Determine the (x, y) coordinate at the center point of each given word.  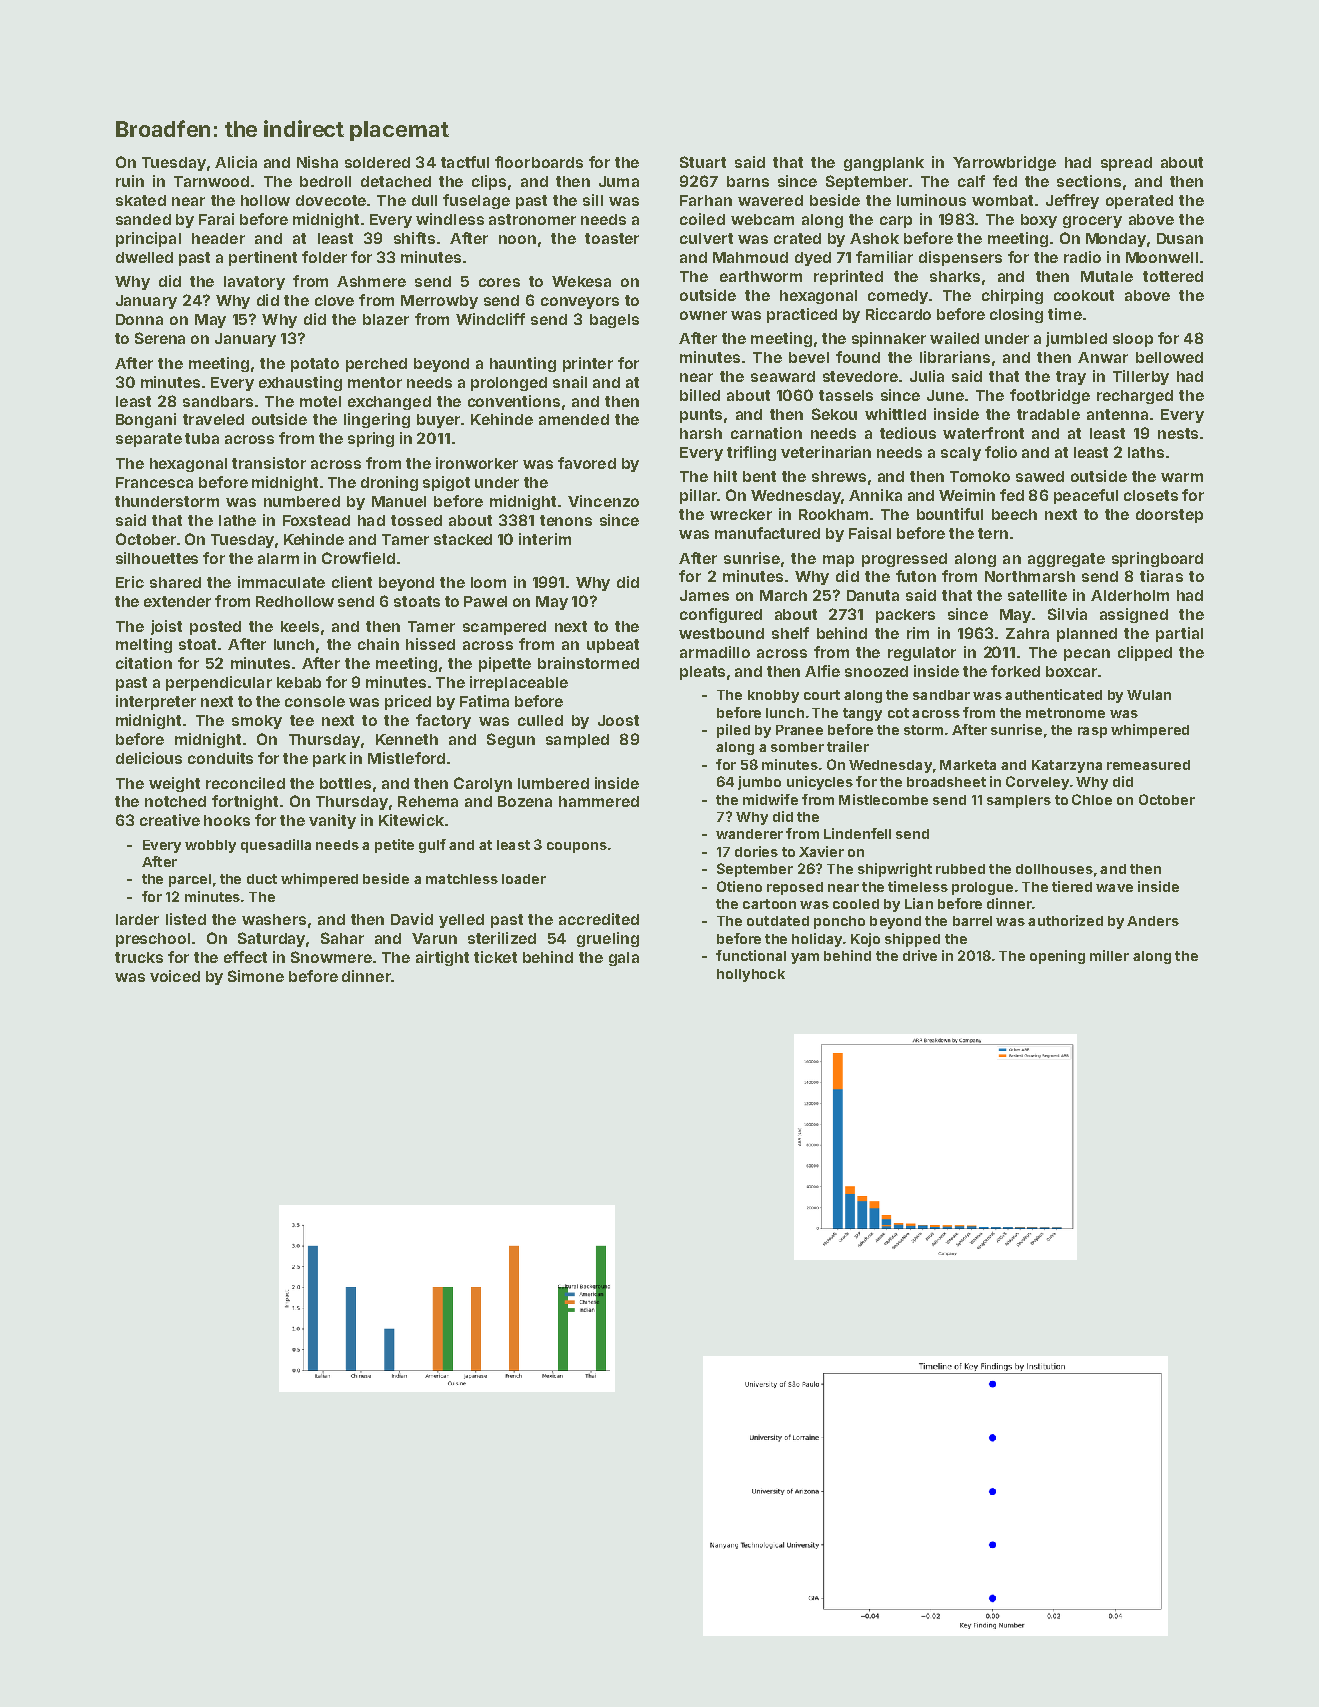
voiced (175, 976)
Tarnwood (211, 181)
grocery (1092, 222)
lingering (377, 420)
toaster (612, 238)
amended (574, 419)
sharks (955, 276)
